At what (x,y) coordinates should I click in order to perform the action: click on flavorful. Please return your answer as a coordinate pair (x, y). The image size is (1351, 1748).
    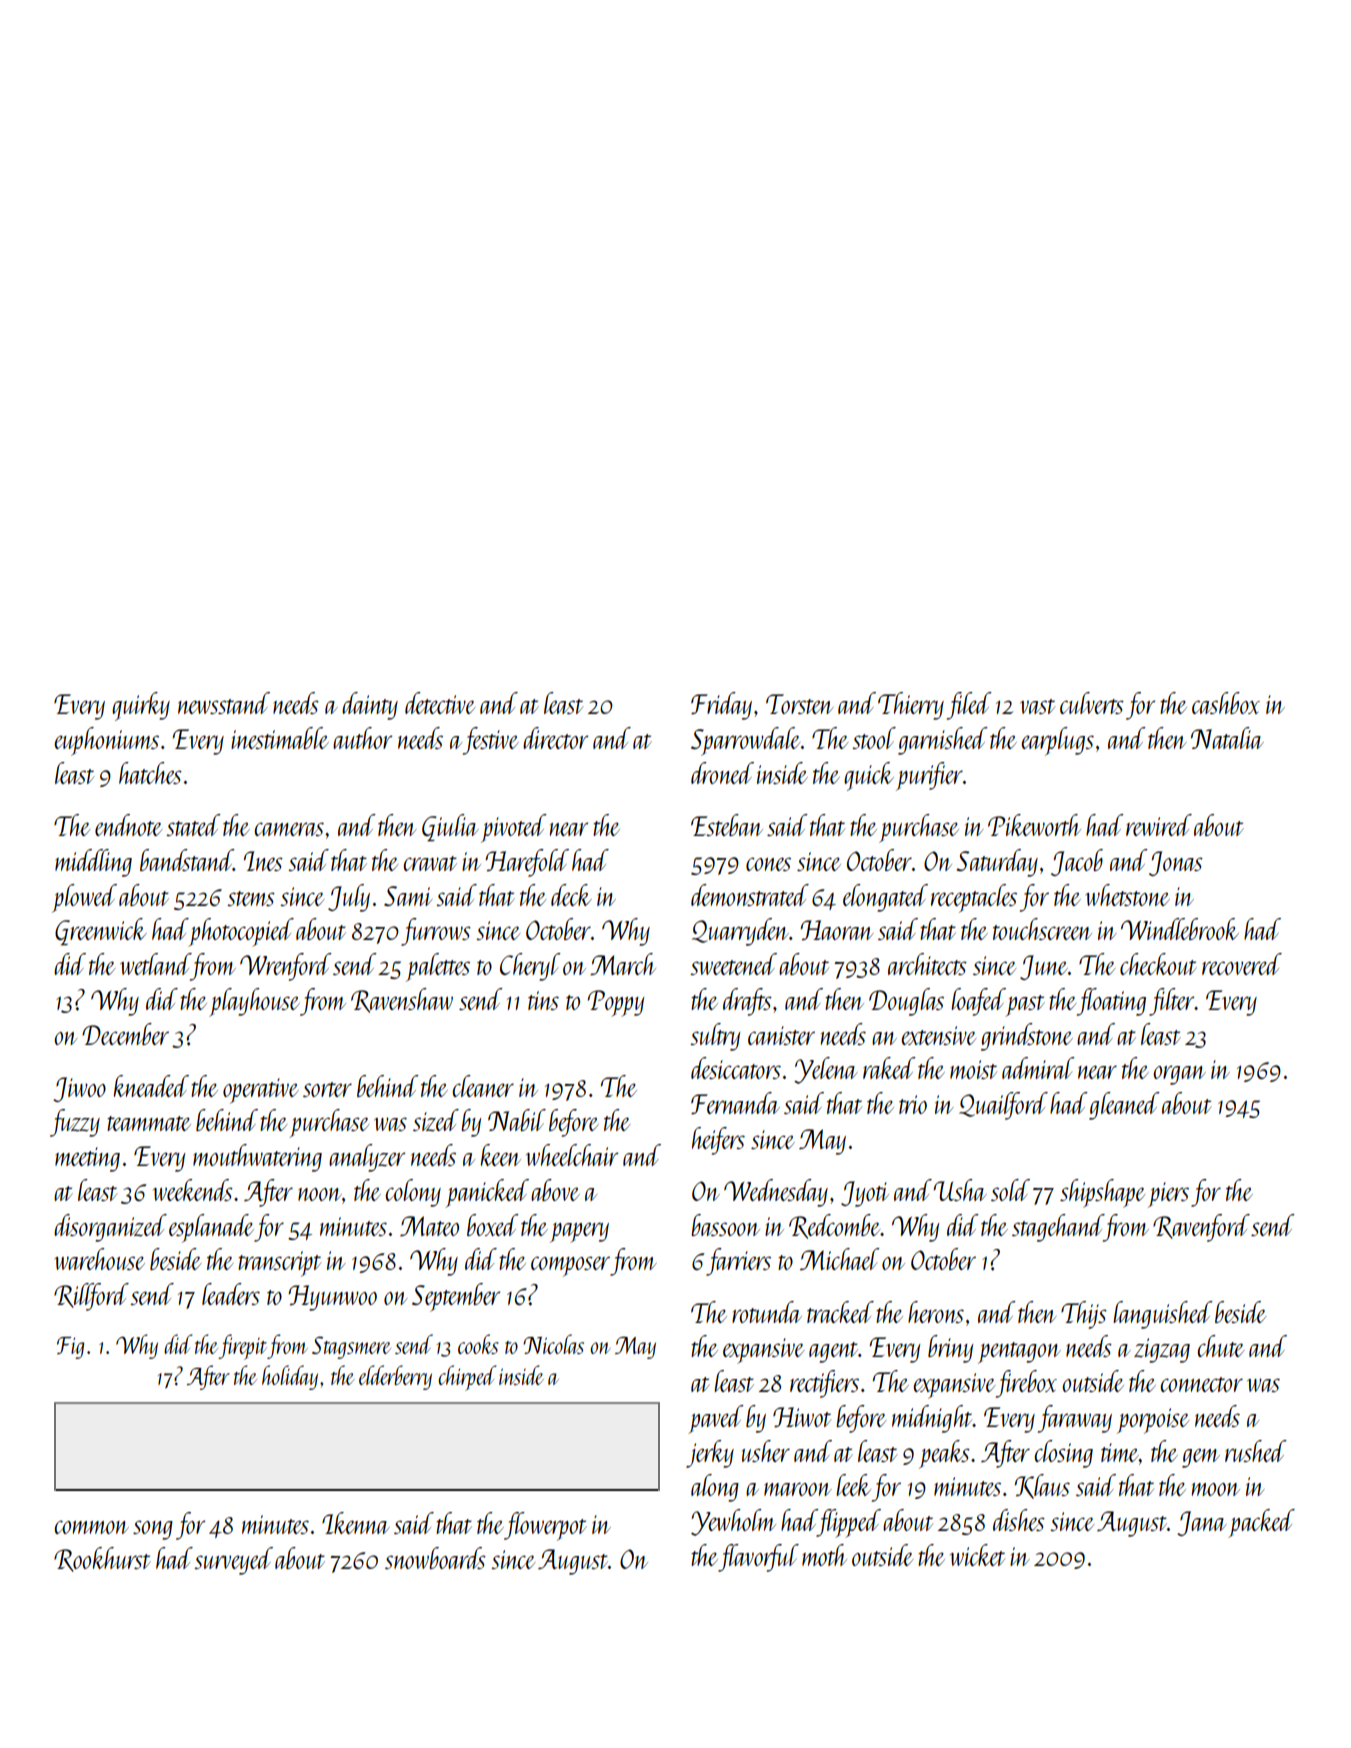
    Looking at the image, I should click on (758, 1558).
